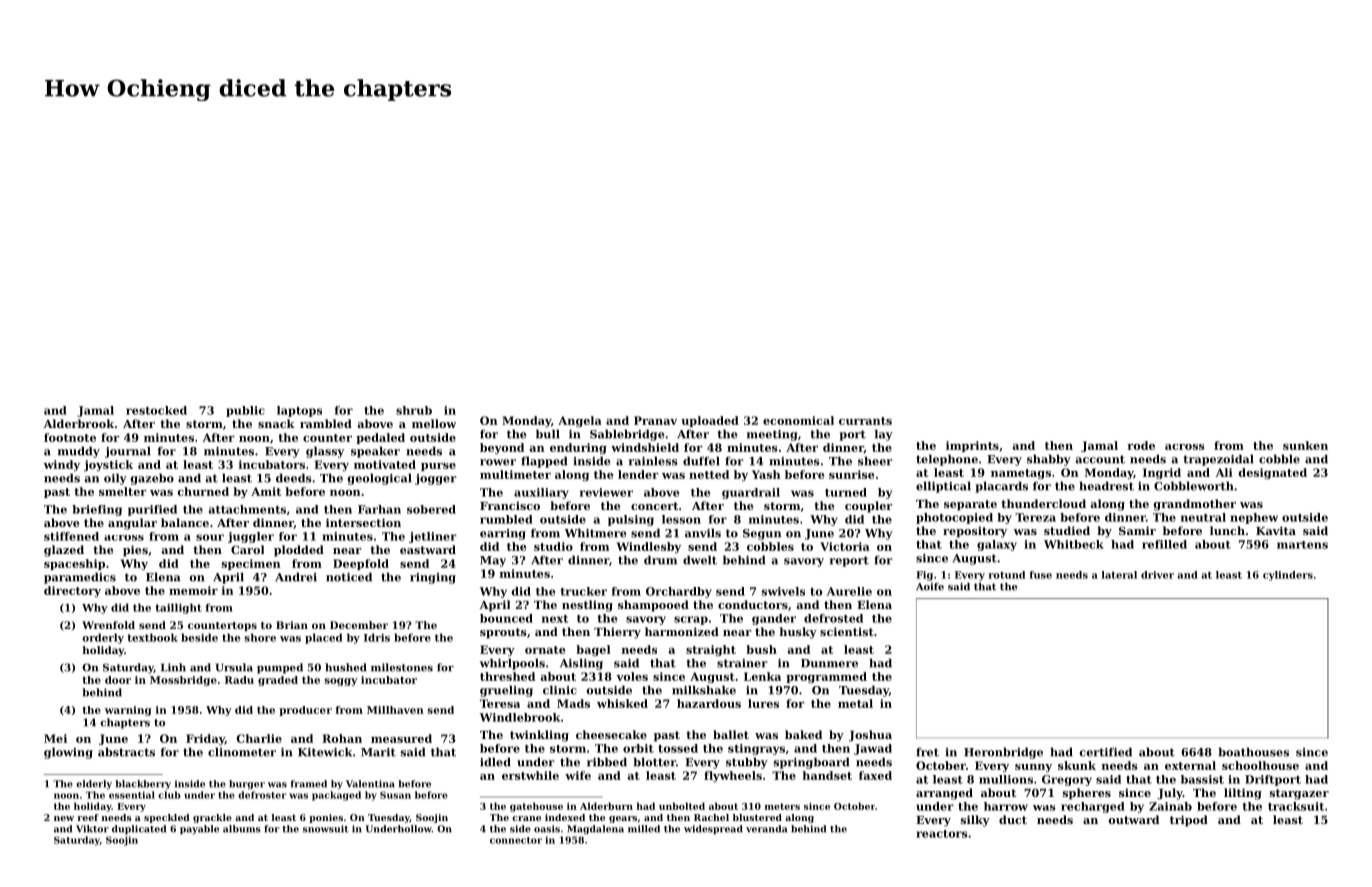 The width and height of the screenshot is (1372, 887). Describe the element at coordinates (846, 492) in the screenshot. I see `turned` at that location.
